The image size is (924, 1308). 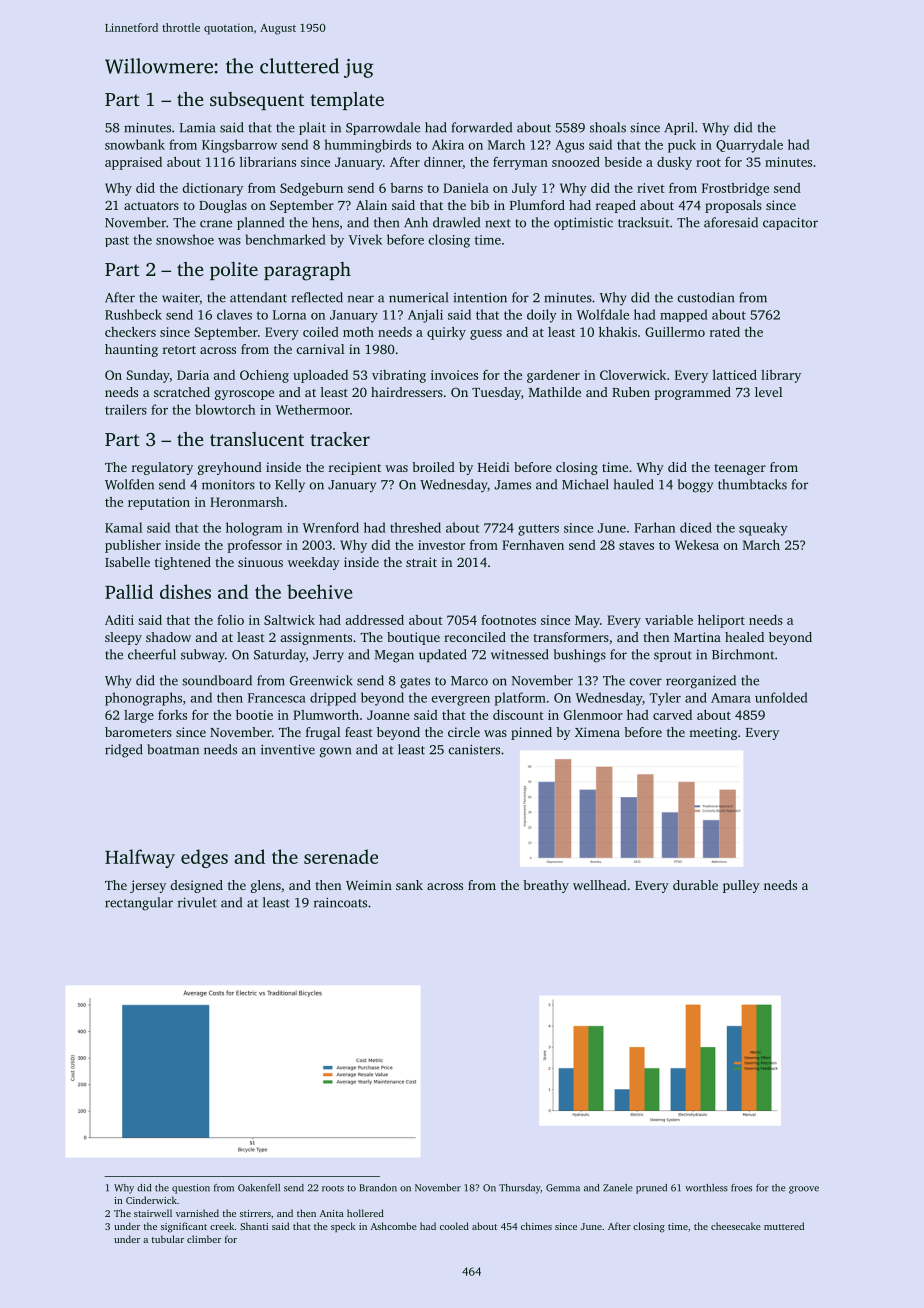 What do you see at coordinates (266, 886) in the screenshot?
I see `glens` at bounding box center [266, 886].
